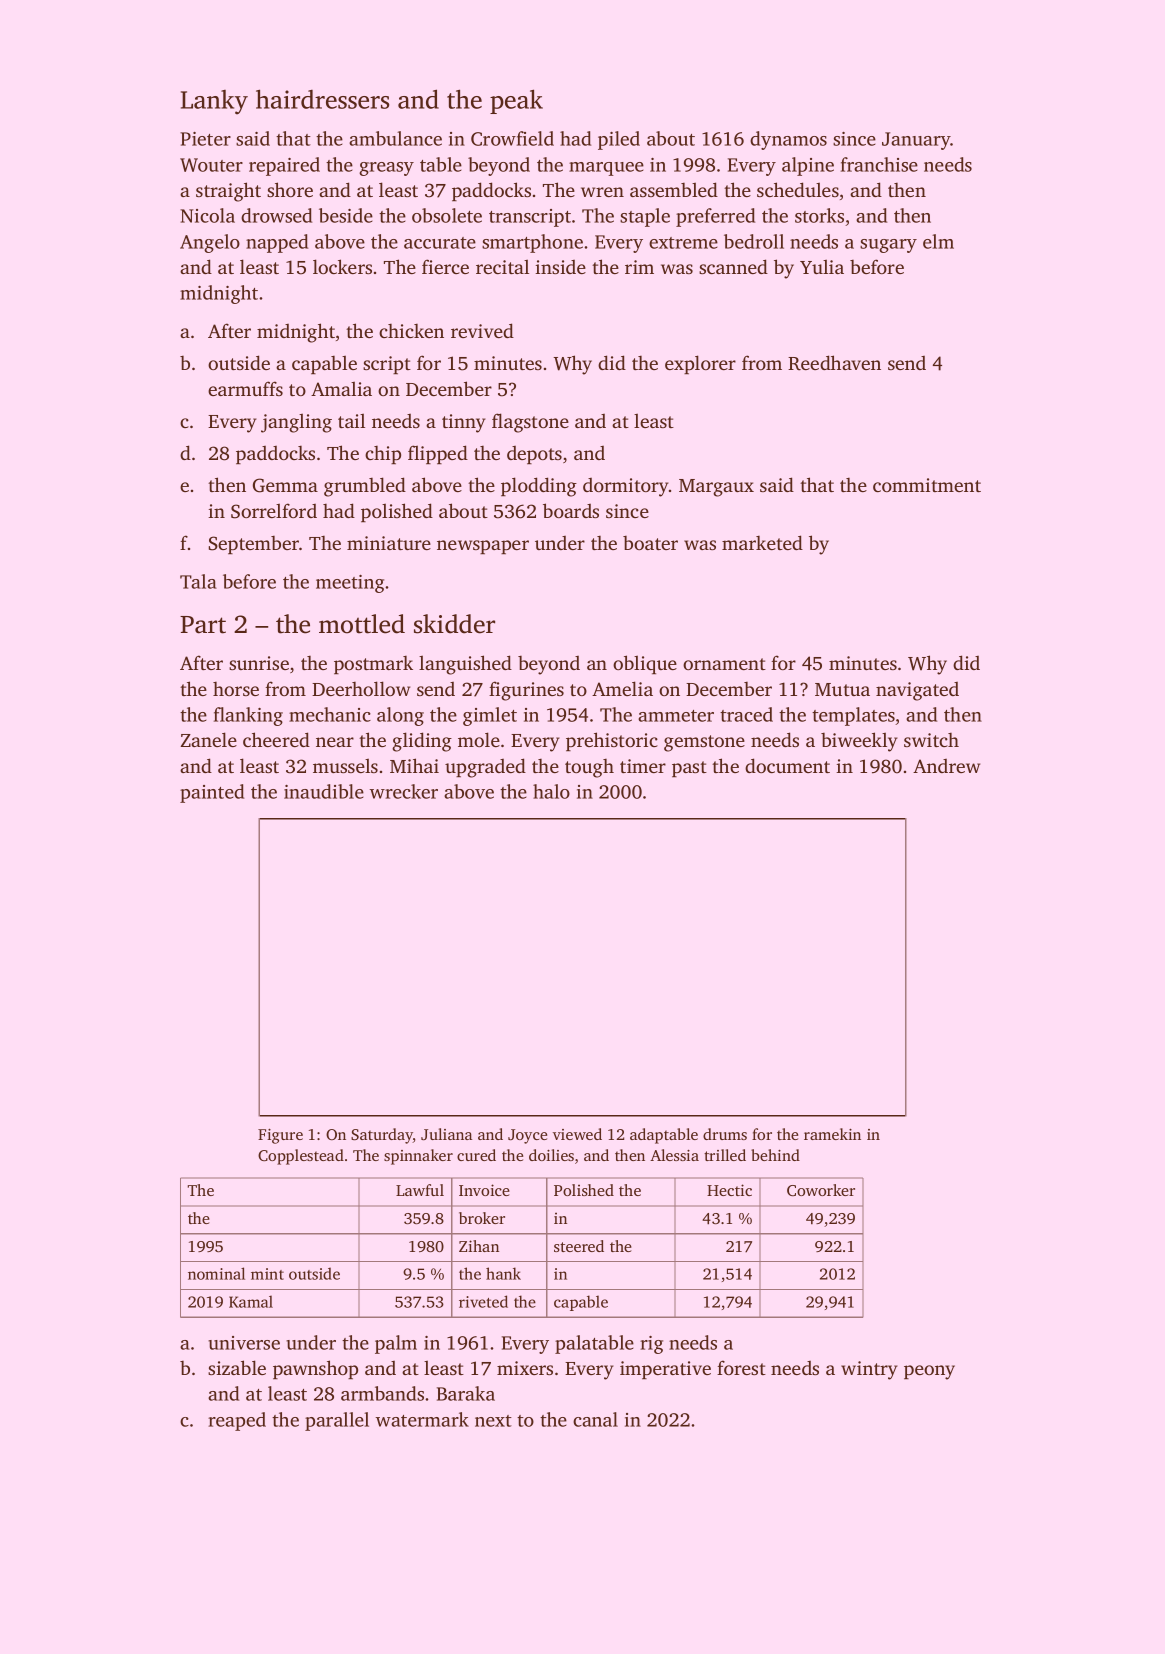 The width and height of the image is (1165, 1654). I want to click on Yulia, so click(822, 266).
